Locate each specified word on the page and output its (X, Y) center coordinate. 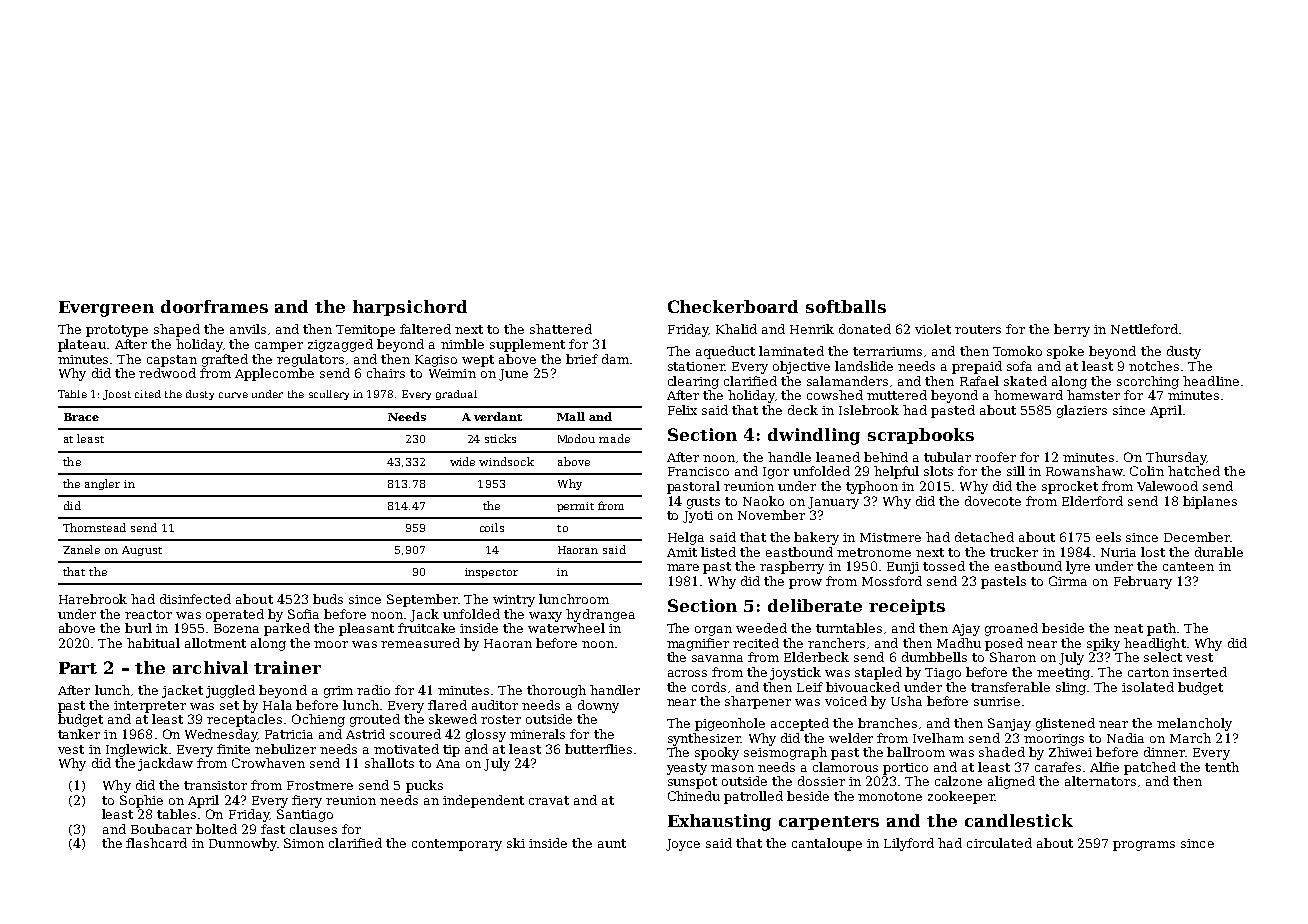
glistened (1065, 724)
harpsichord (410, 308)
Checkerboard (733, 306)
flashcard (156, 843)
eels (1108, 537)
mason (732, 768)
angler (102, 484)
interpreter (150, 707)
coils (492, 527)
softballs (846, 306)
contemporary (457, 845)
